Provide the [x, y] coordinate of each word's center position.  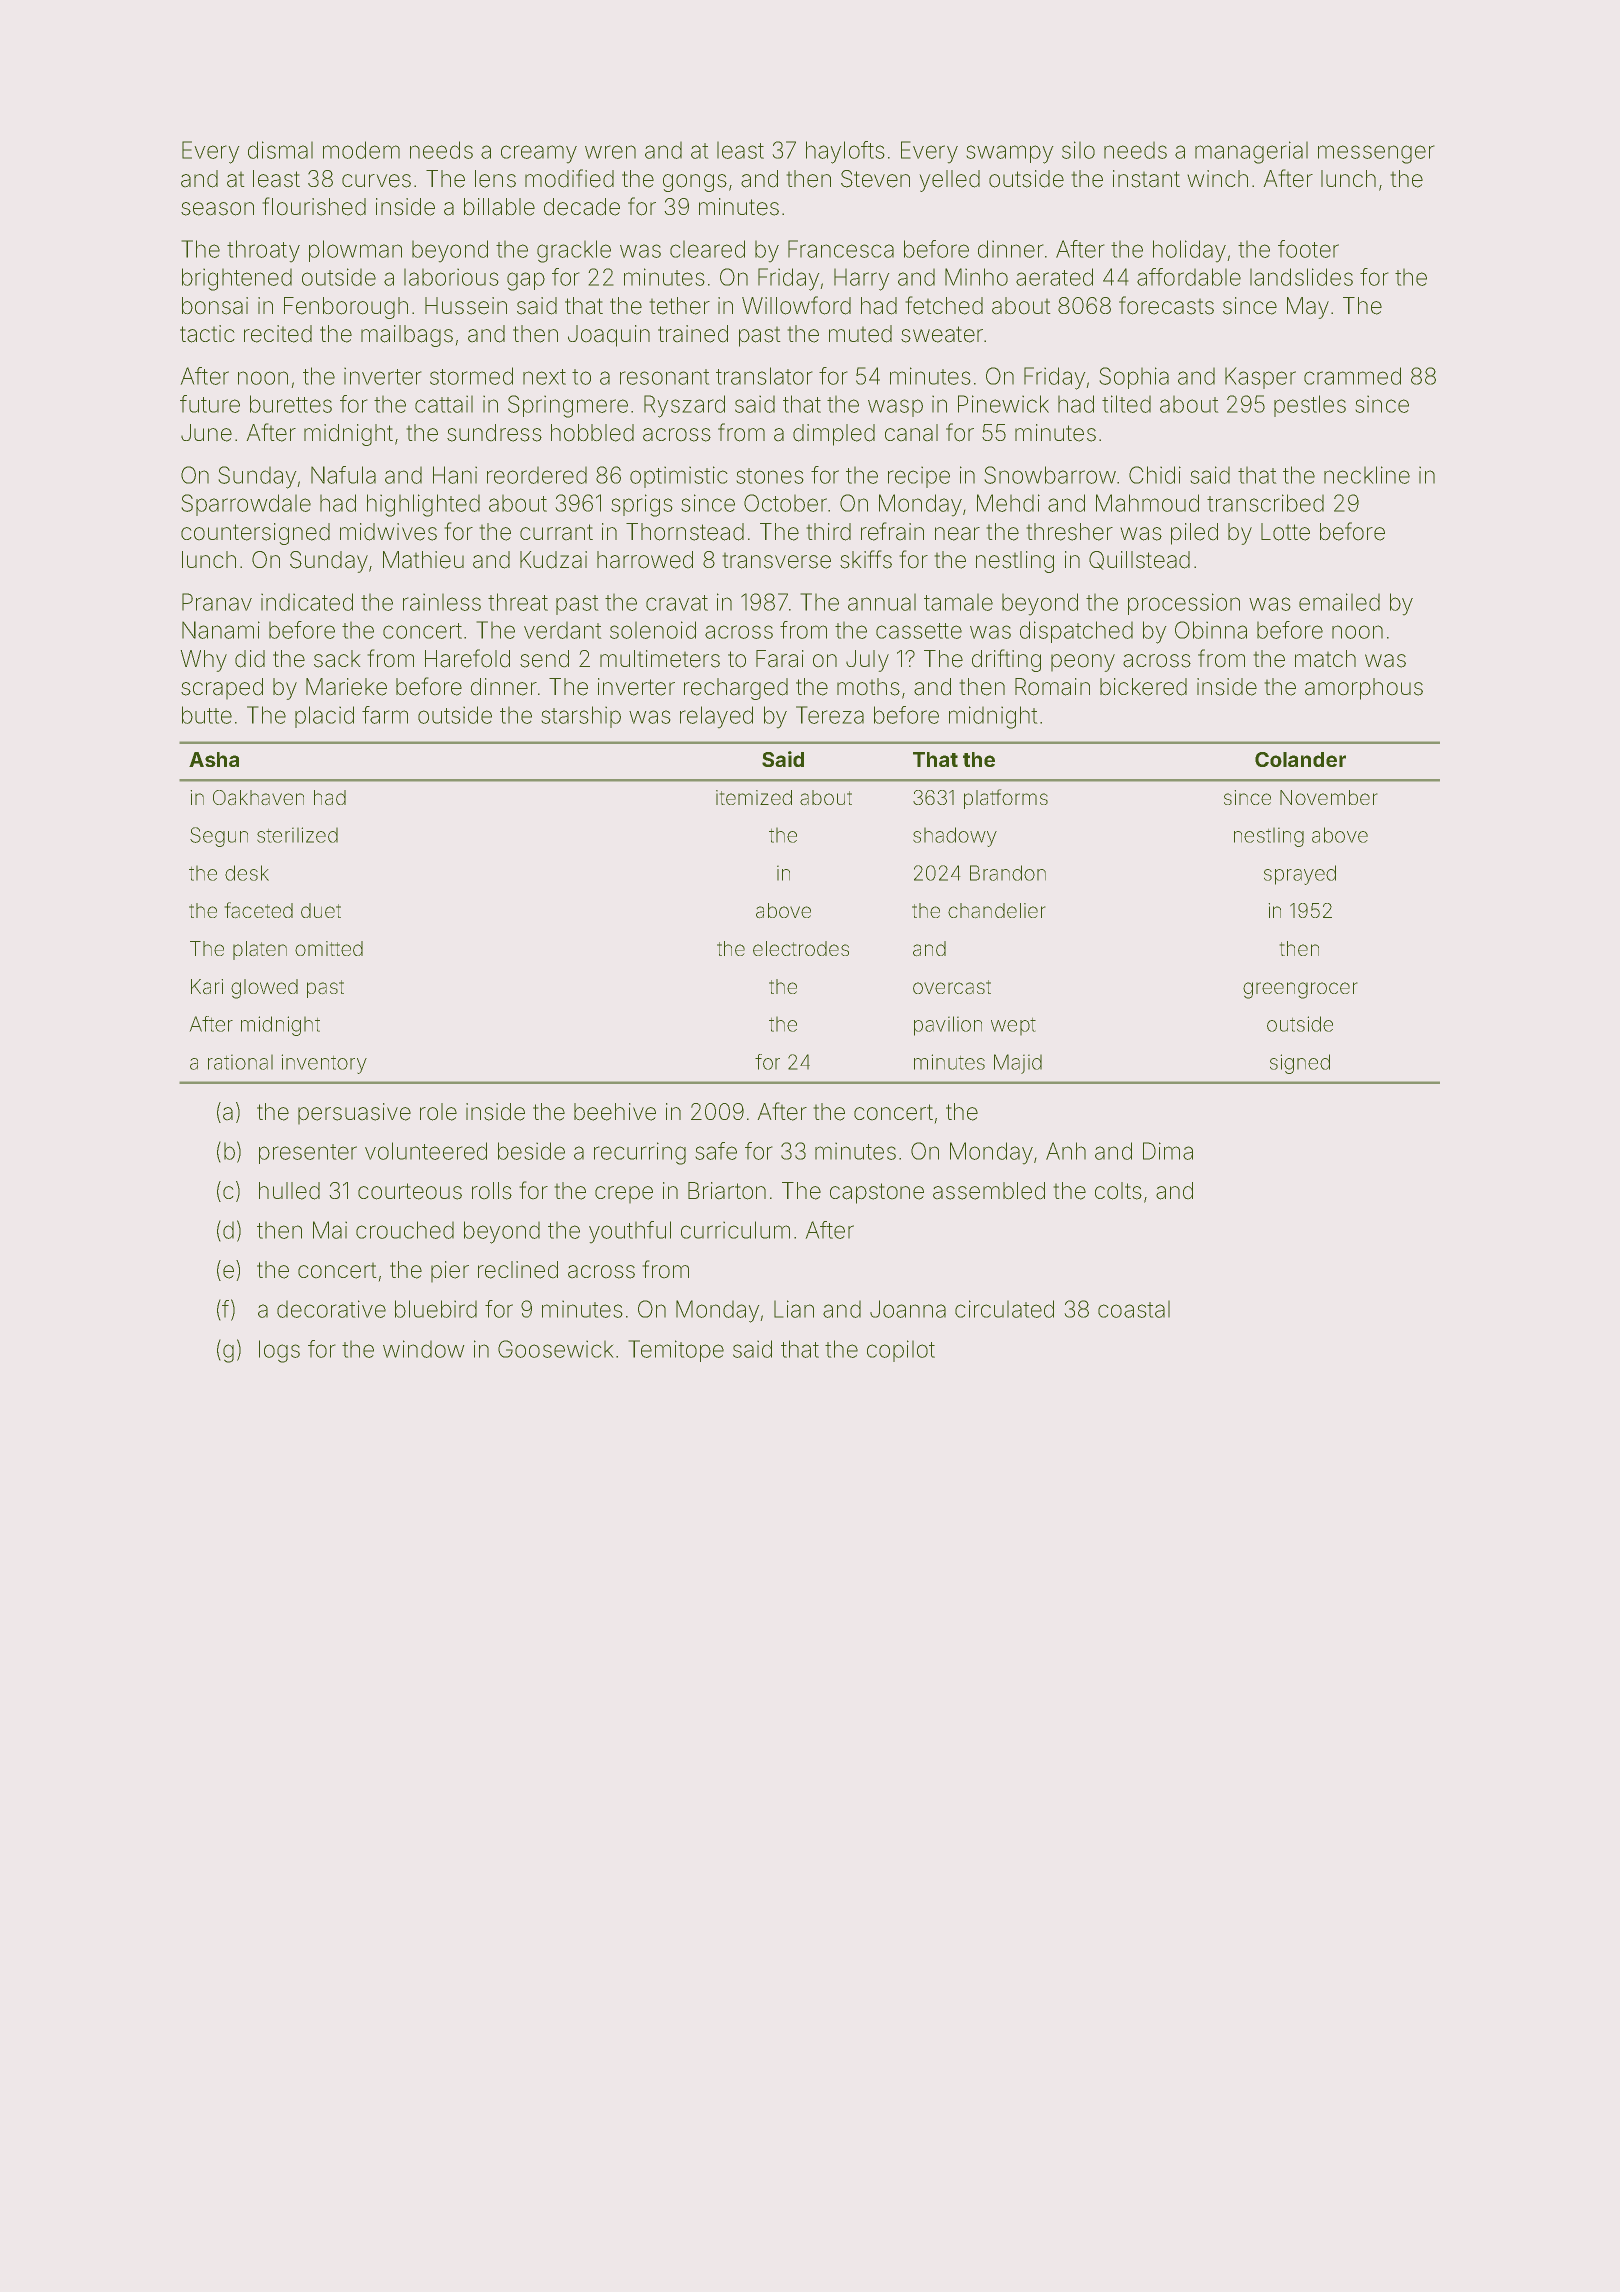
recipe [919, 477]
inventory [324, 1064]
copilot [901, 1351]
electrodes [801, 948]
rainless [442, 602]
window [424, 1349]
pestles [1310, 406]
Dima [1168, 1151]
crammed [1352, 376]
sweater [942, 334]
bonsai [215, 306]
